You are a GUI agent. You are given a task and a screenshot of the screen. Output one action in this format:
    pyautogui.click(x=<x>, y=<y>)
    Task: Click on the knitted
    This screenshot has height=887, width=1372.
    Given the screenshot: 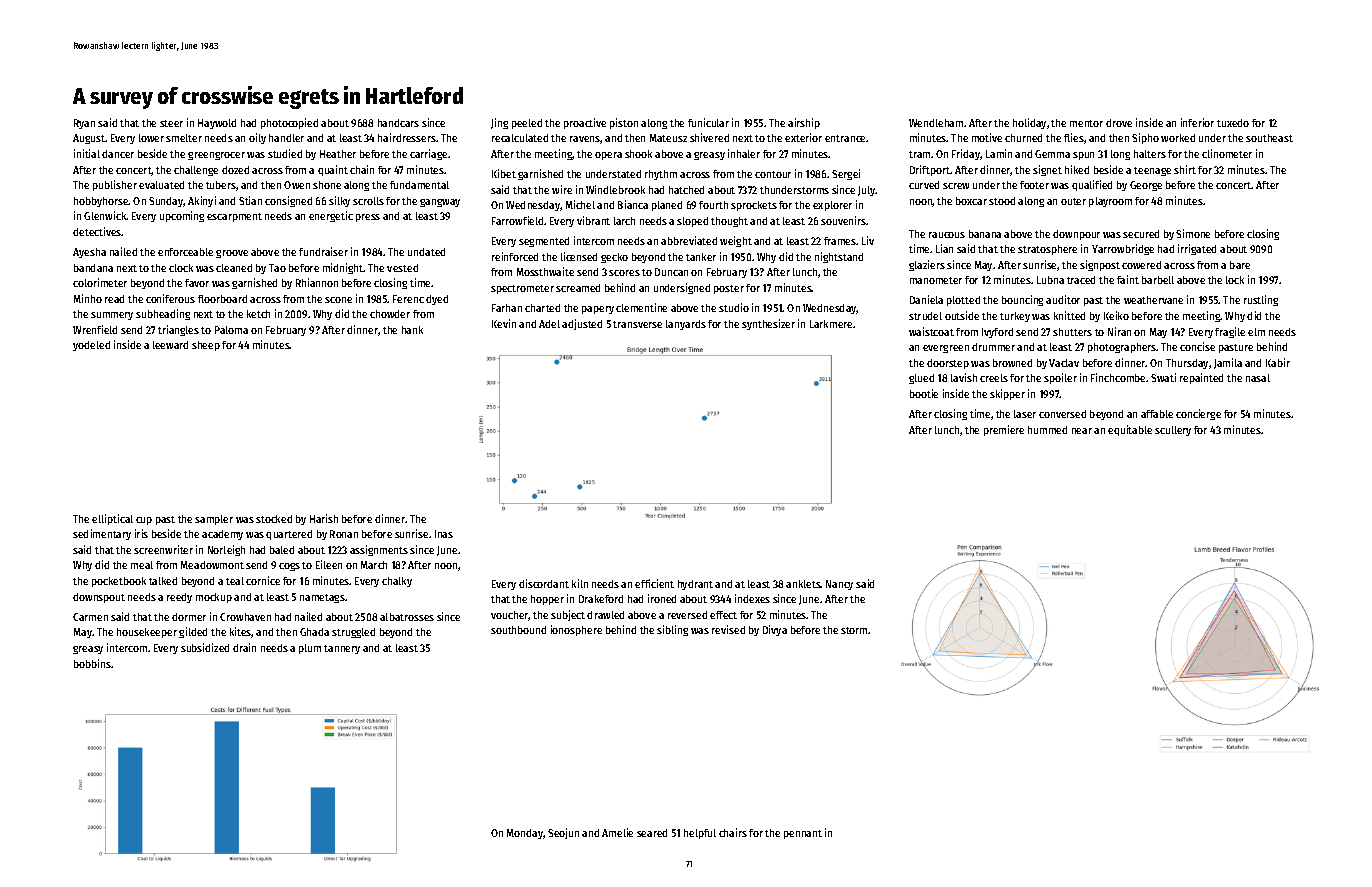 What is the action you would take?
    pyautogui.click(x=1069, y=315)
